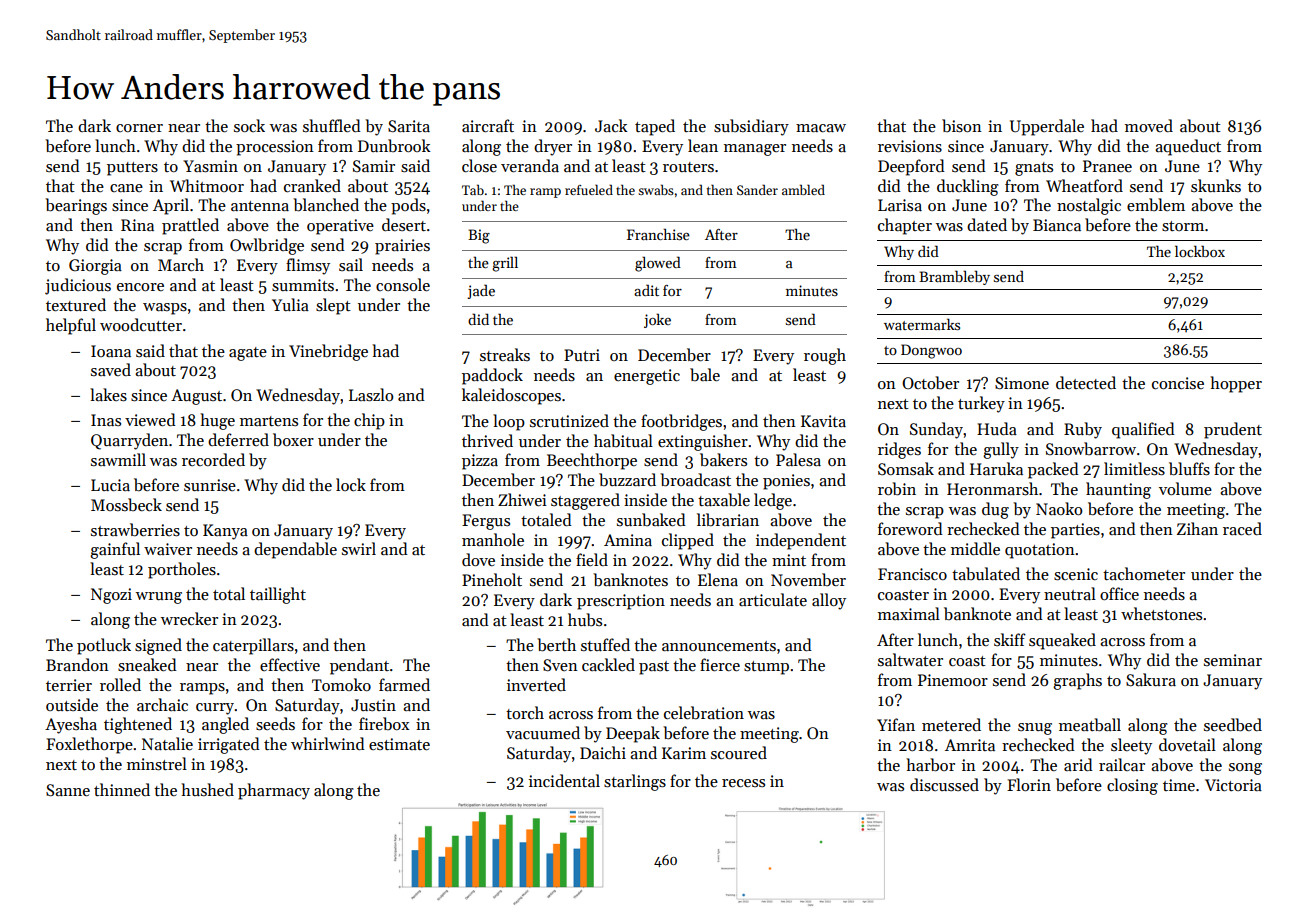 This screenshot has width=1308, height=924. What do you see at coordinates (488, 125) in the screenshot?
I see `aircraft` at bounding box center [488, 125].
